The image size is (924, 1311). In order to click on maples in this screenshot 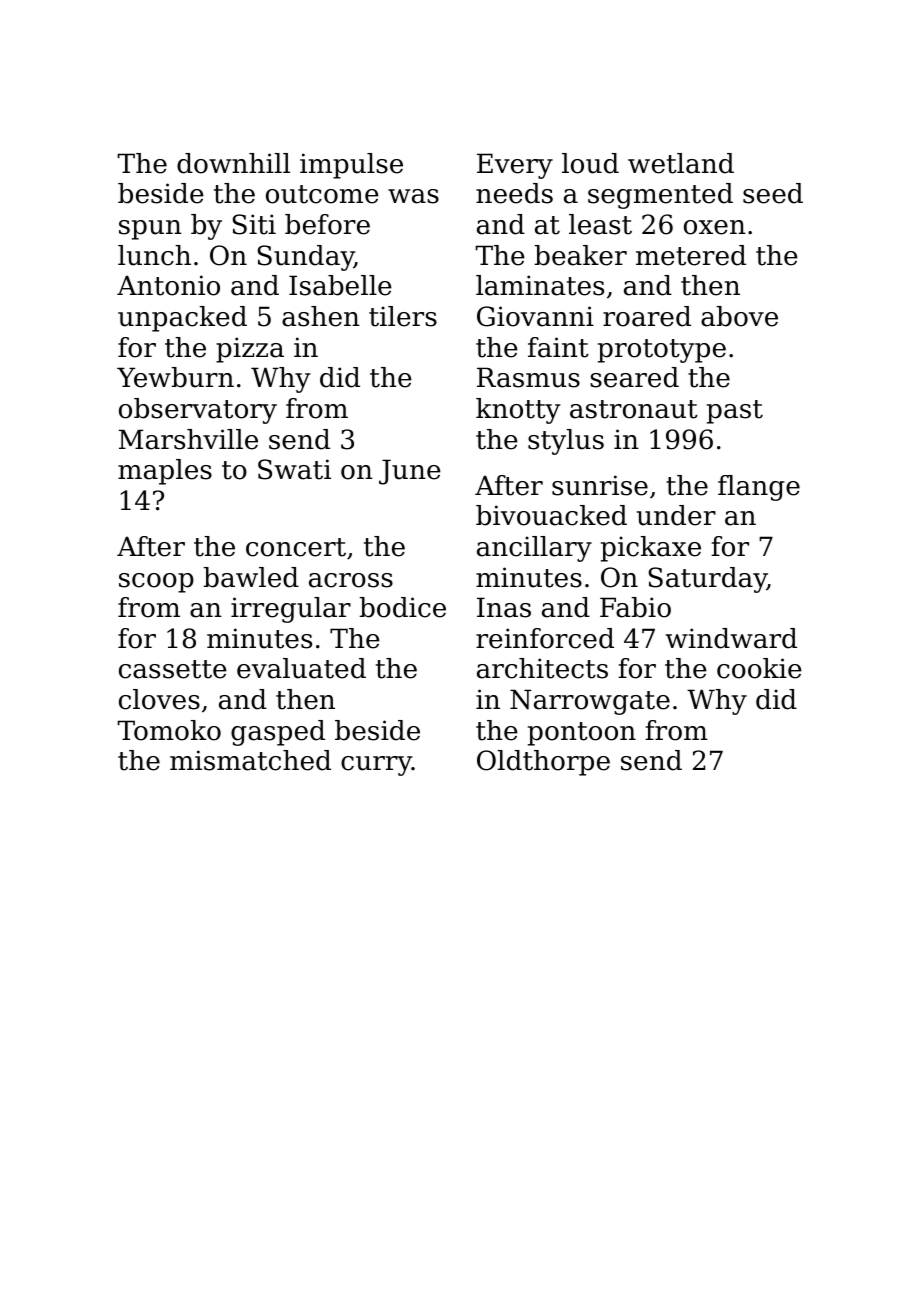, I will do `click(165, 472)`.
